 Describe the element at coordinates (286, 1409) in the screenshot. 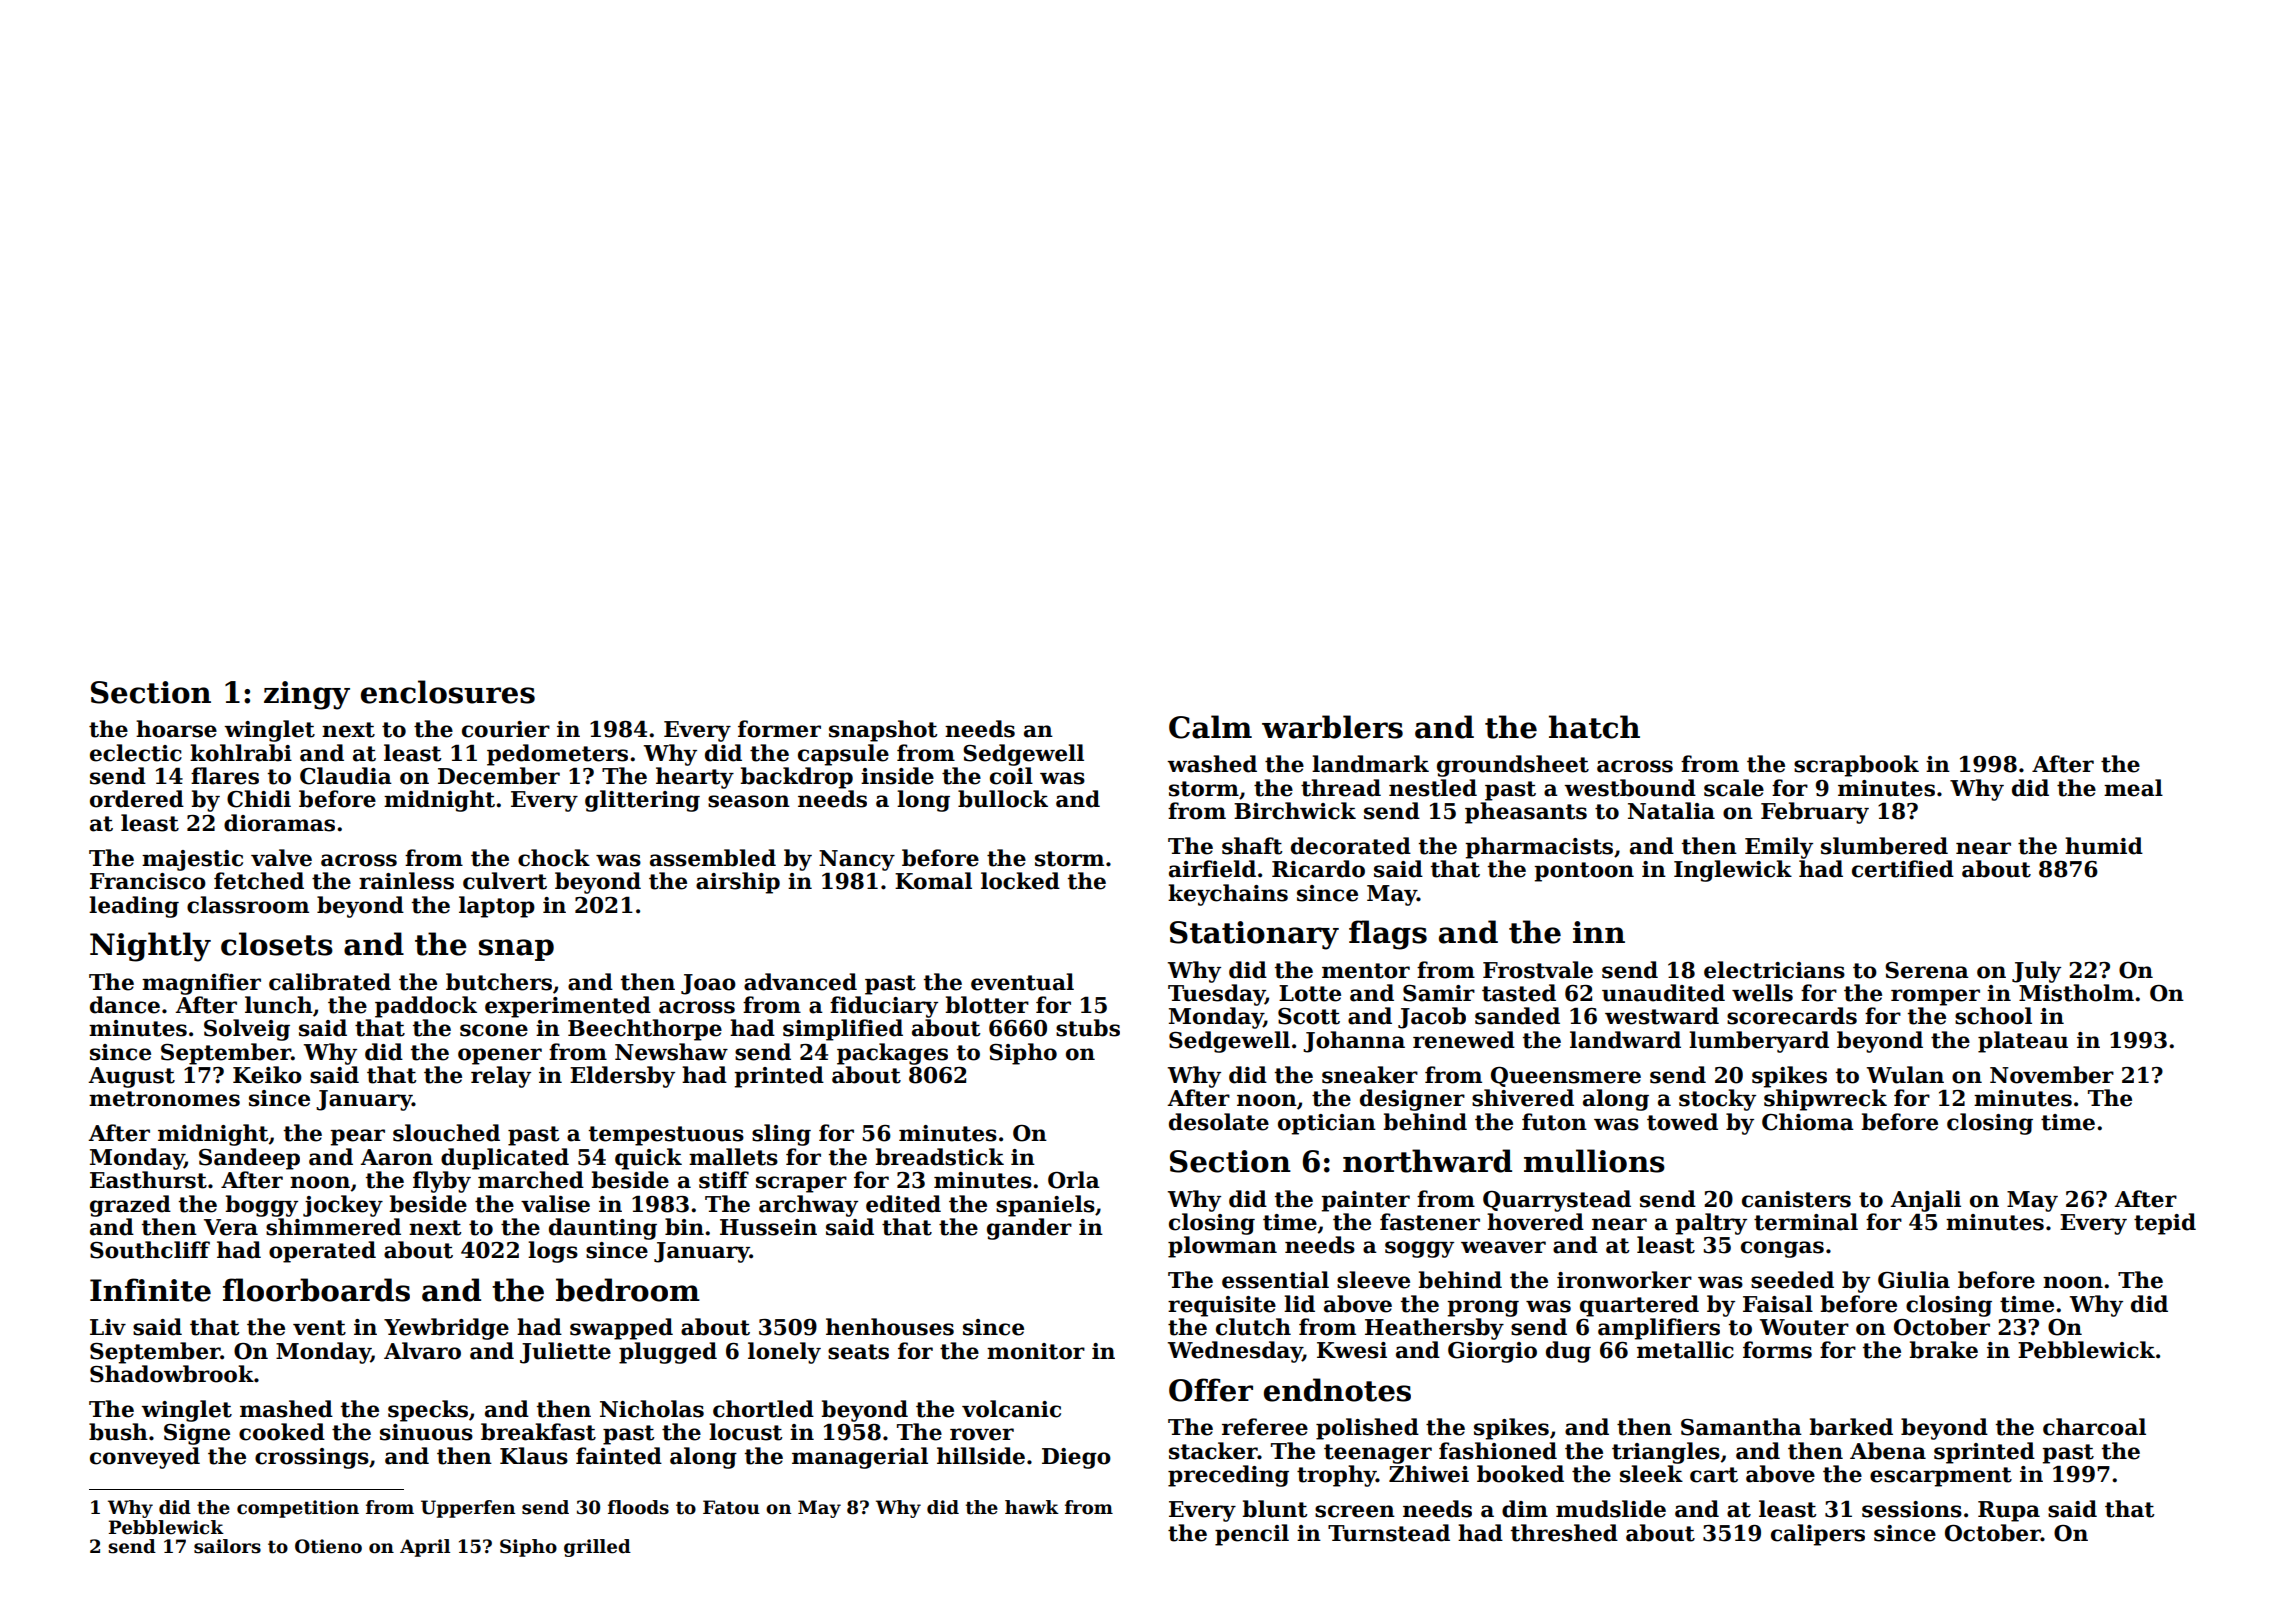

I see `mashed` at that location.
